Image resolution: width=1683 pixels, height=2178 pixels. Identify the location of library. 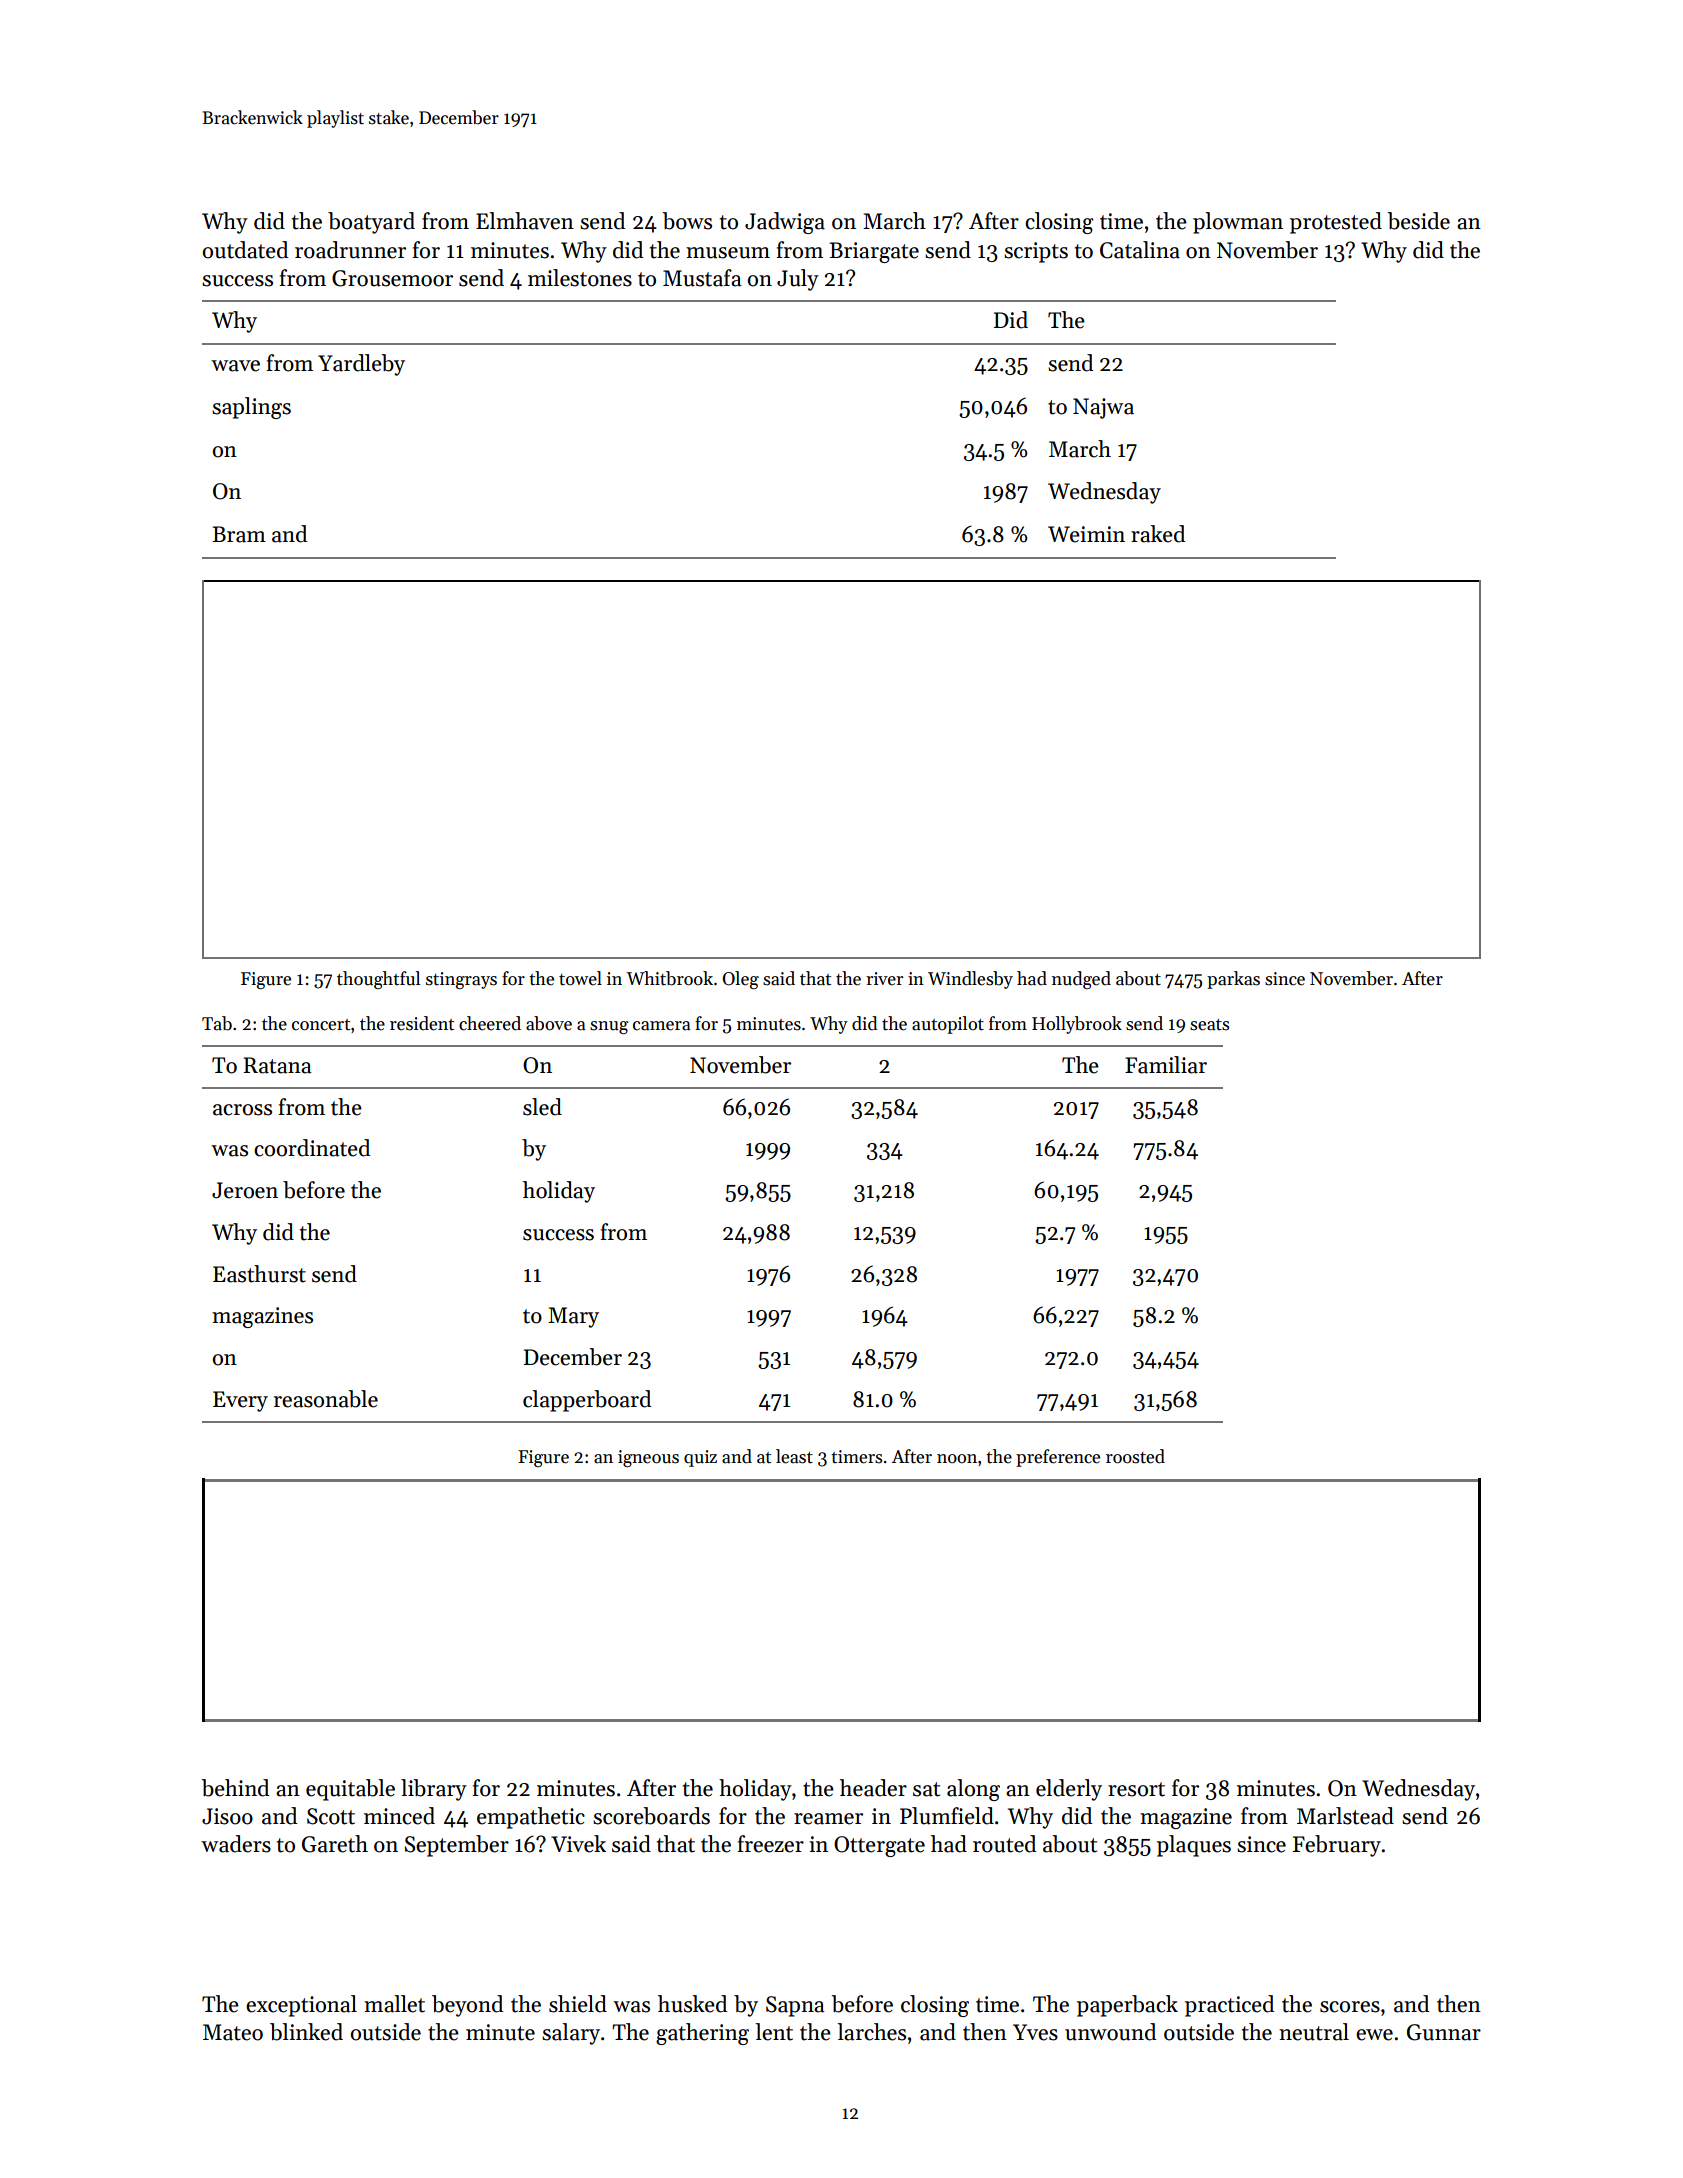
(434, 1790).
